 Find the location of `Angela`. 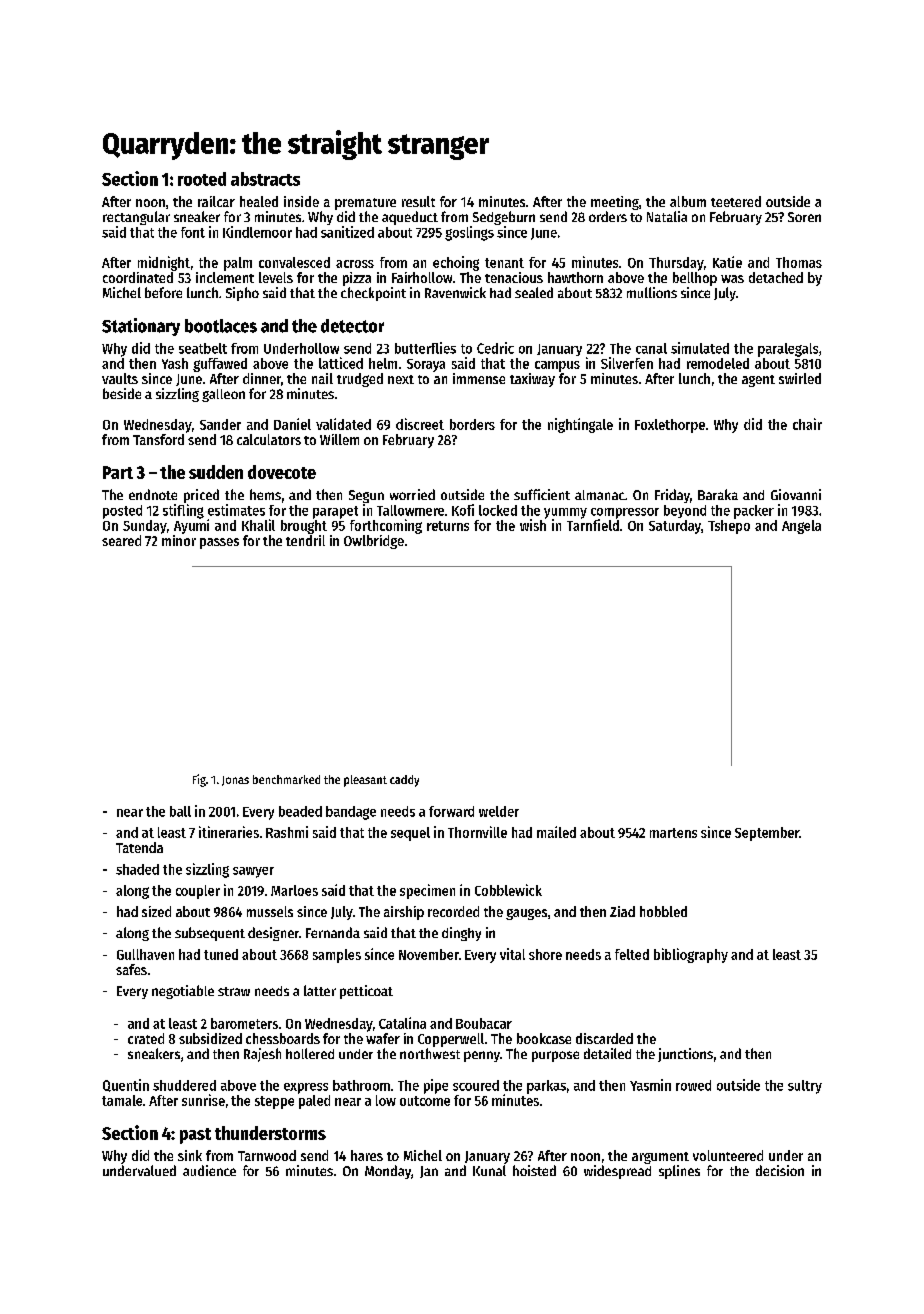

Angela is located at coordinates (801, 527).
